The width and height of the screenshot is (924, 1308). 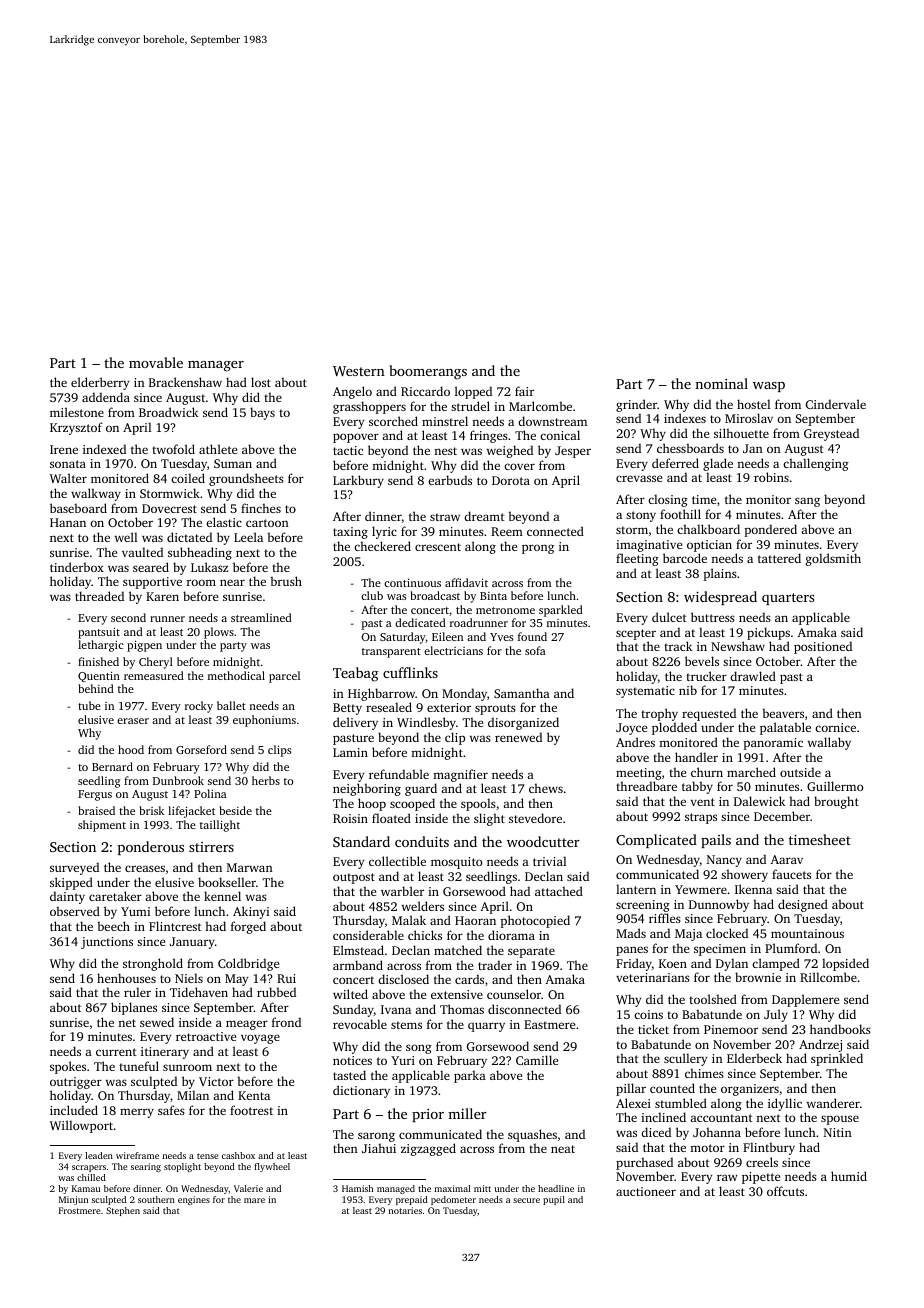 What do you see at coordinates (835, 727) in the screenshot?
I see `cornice` at bounding box center [835, 727].
